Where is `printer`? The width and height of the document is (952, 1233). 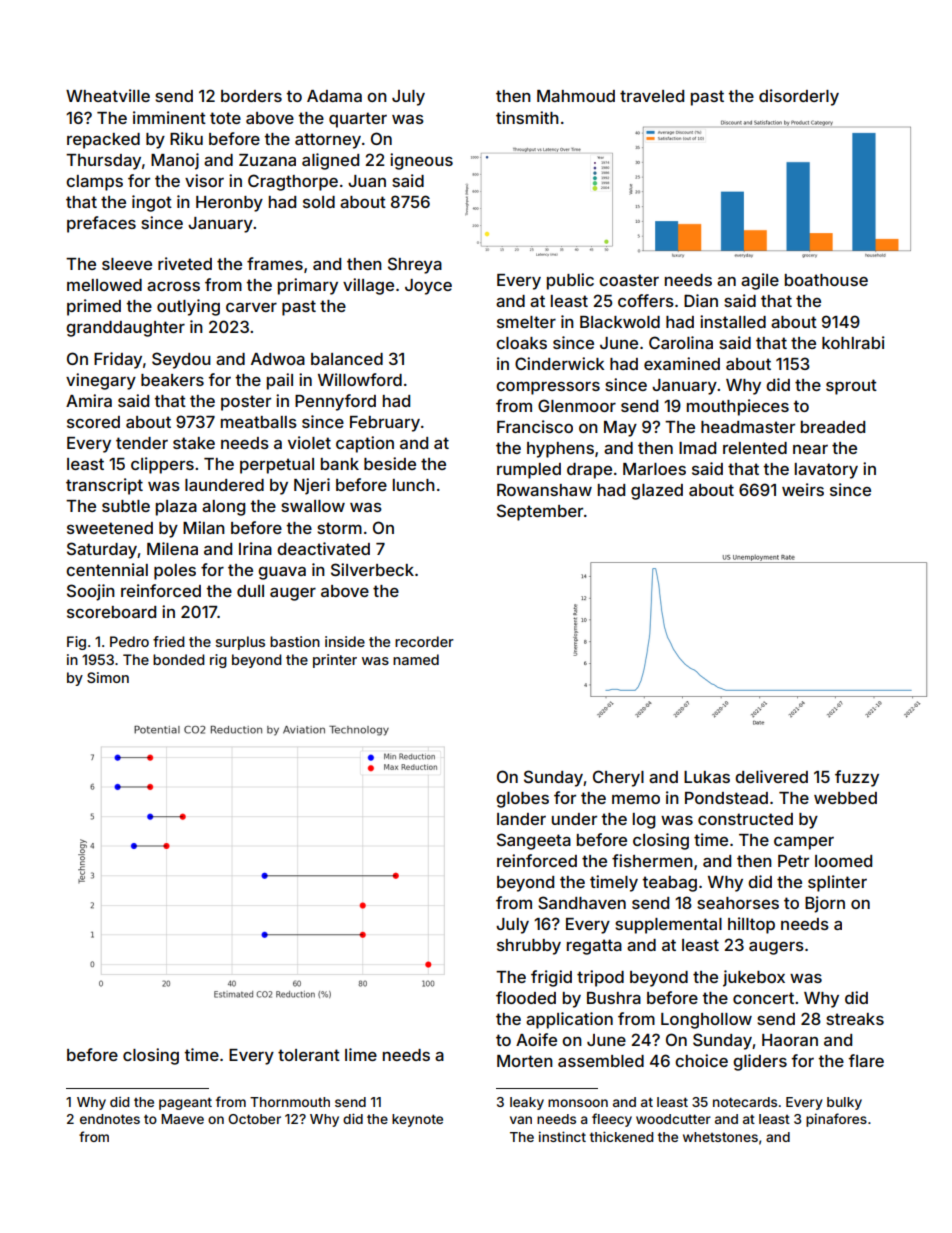 printer is located at coordinates (335, 661).
